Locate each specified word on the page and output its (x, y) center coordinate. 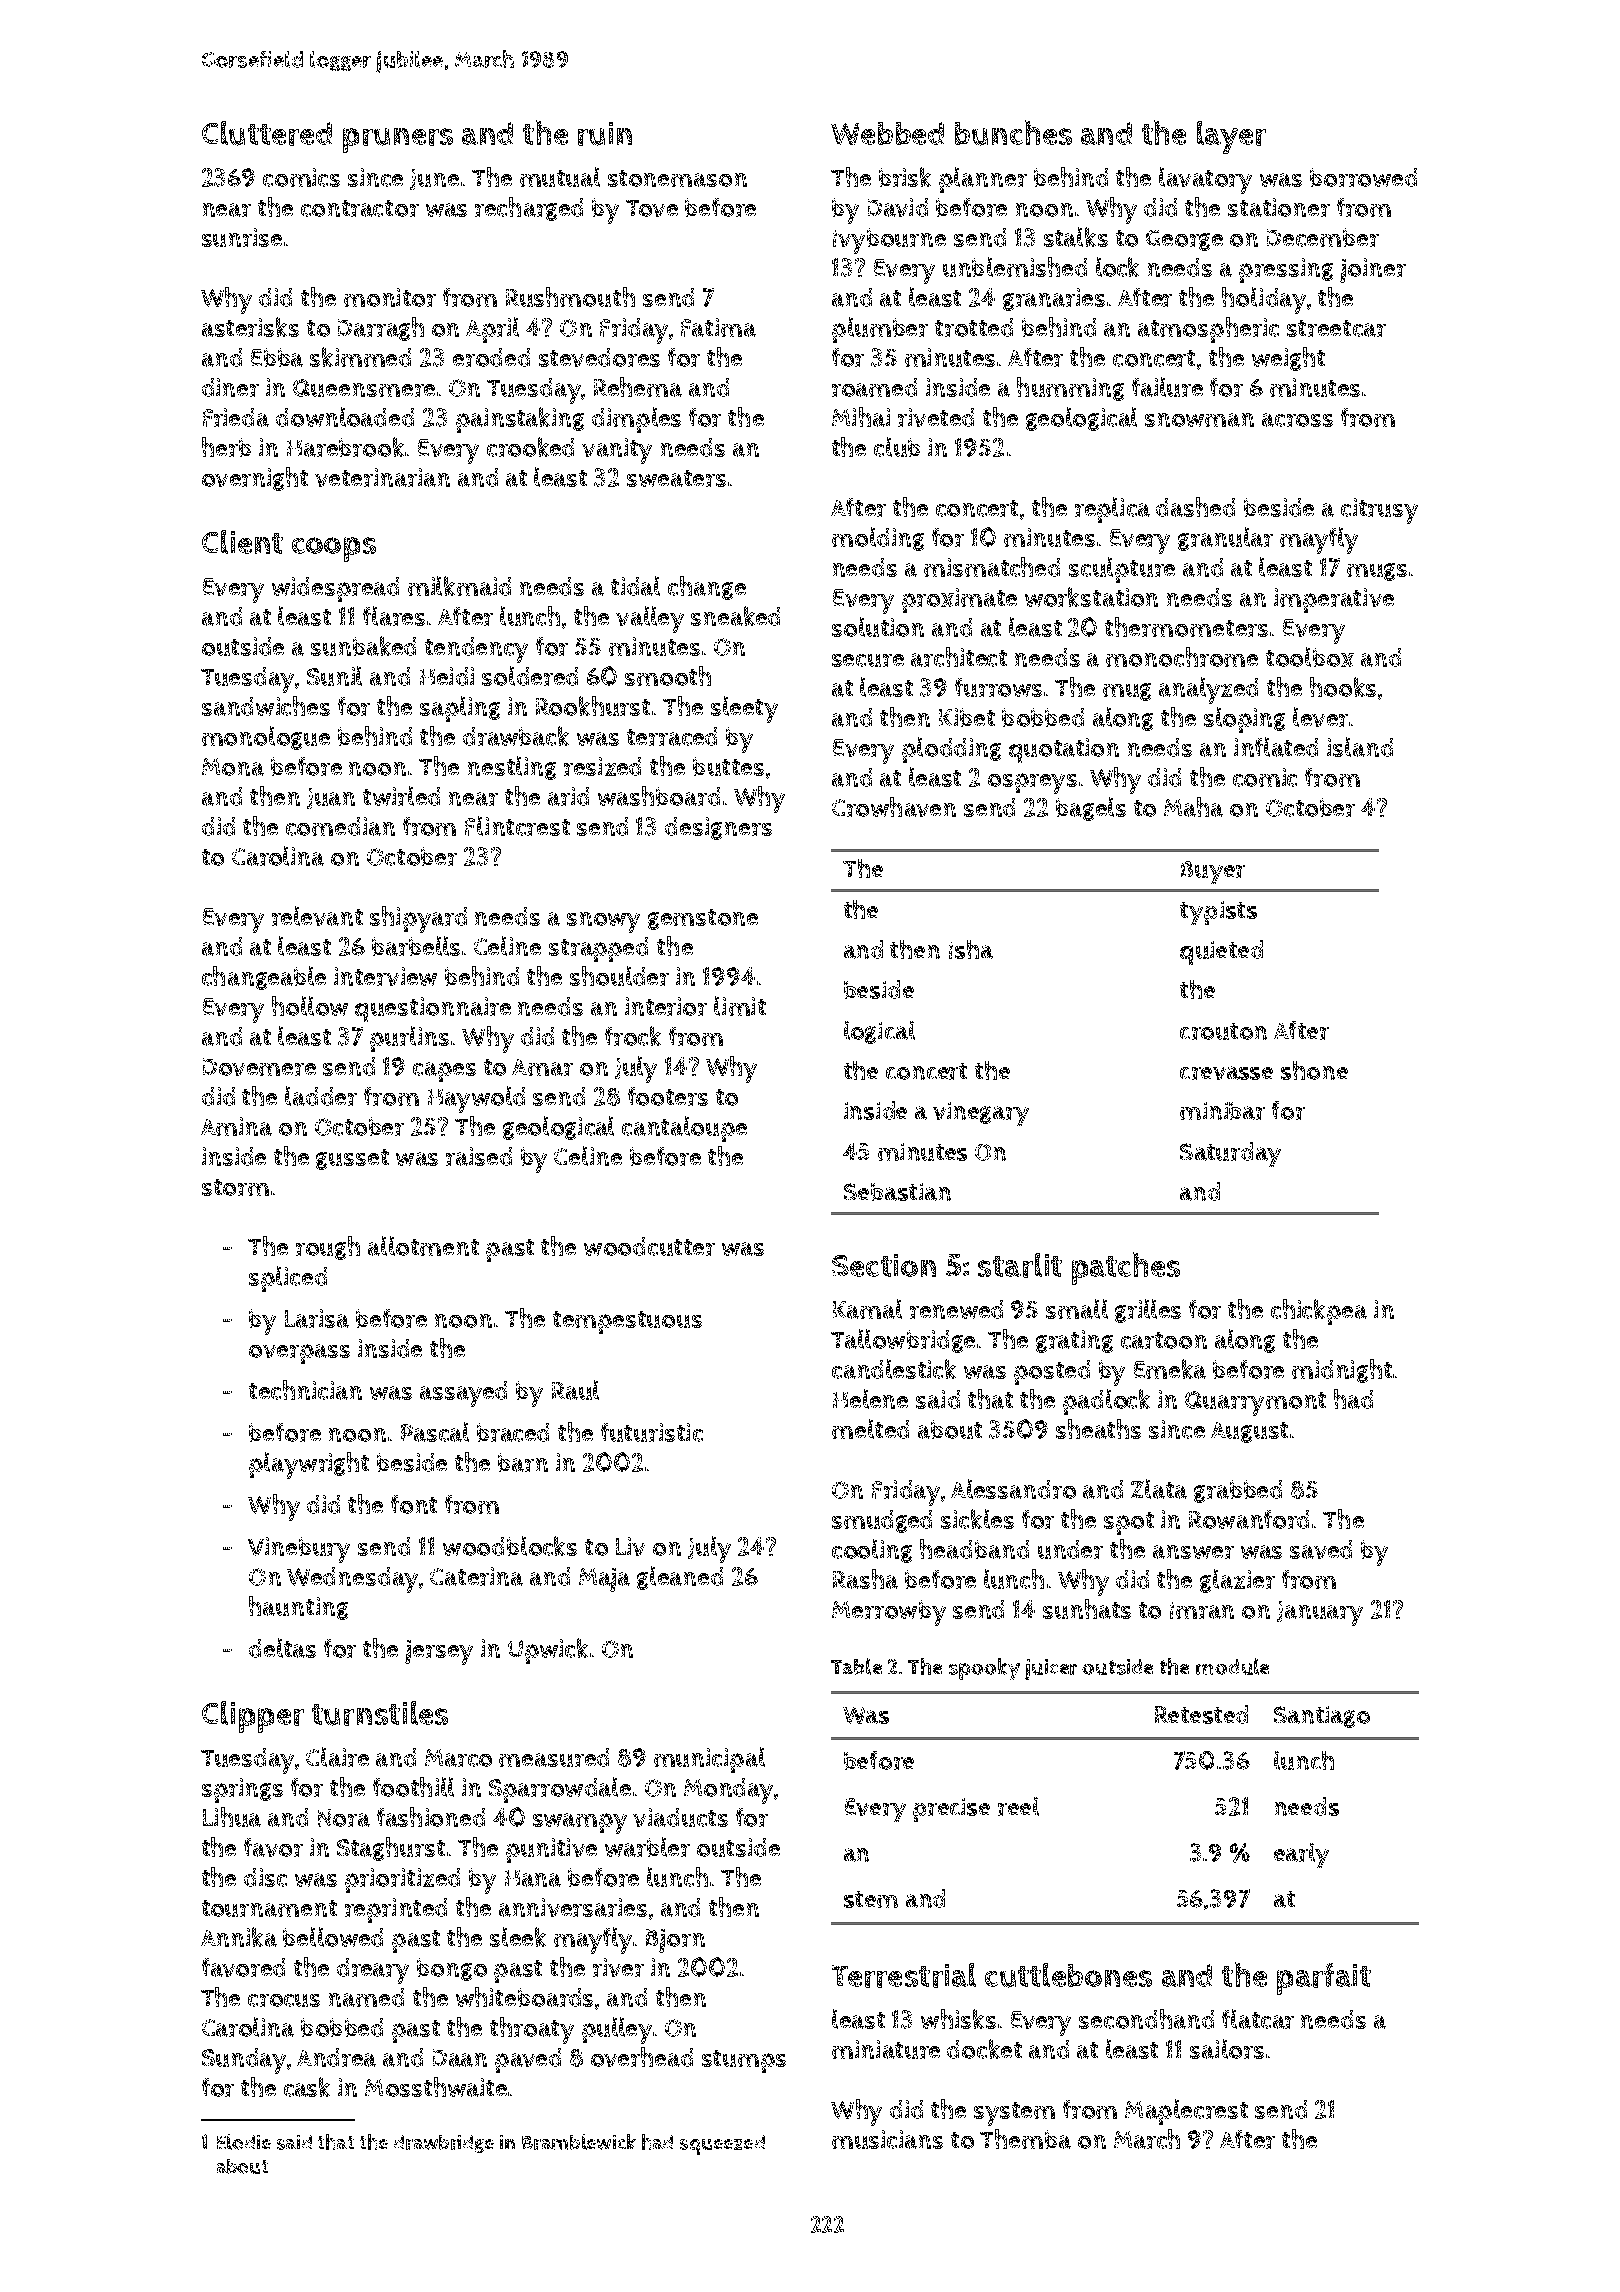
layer (1231, 137)
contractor (360, 208)
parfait (1324, 1979)
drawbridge (444, 2144)
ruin (605, 134)
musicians (887, 2139)
